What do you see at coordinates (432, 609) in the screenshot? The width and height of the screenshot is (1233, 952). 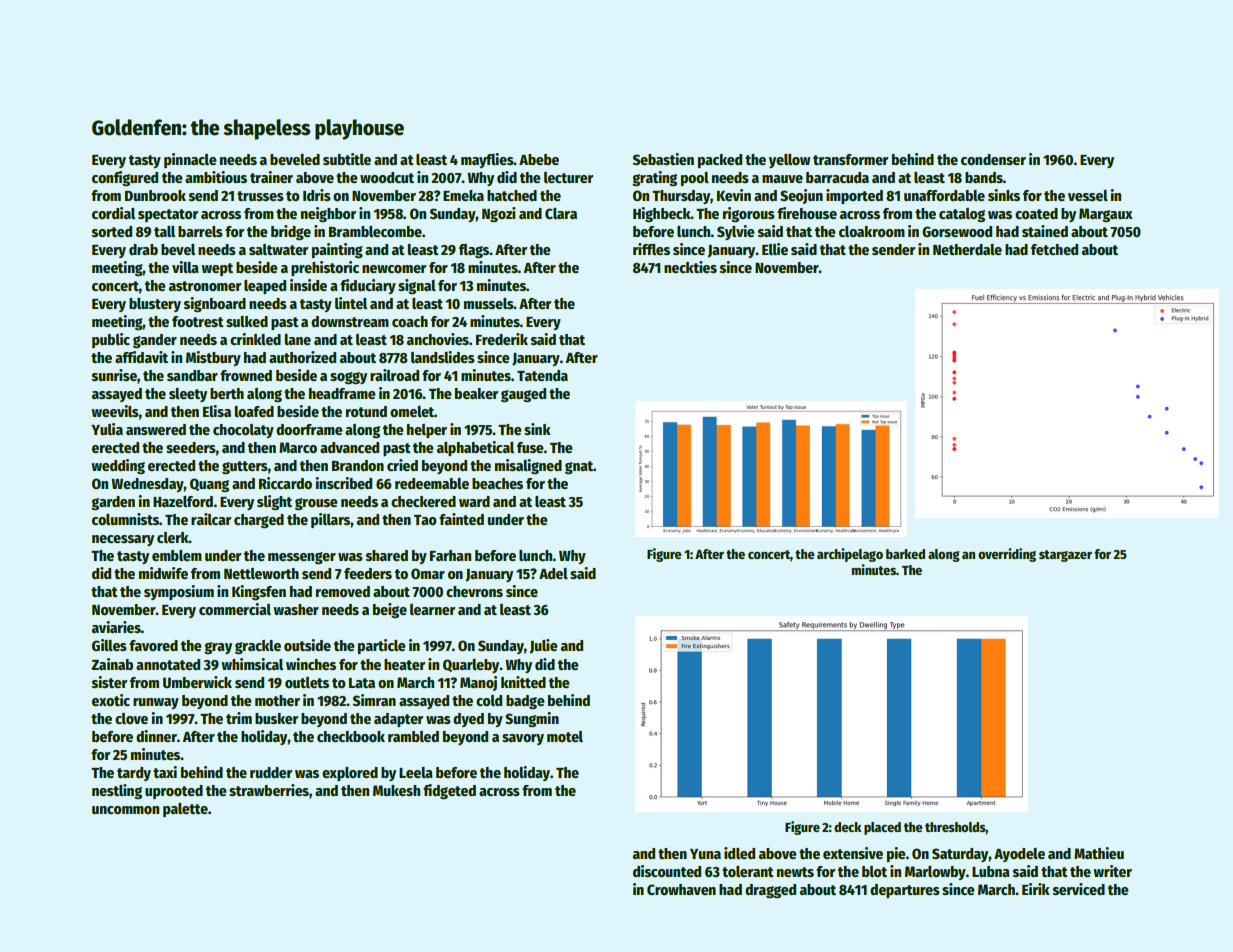 I see `learner` at bounding box center [432, 609].
